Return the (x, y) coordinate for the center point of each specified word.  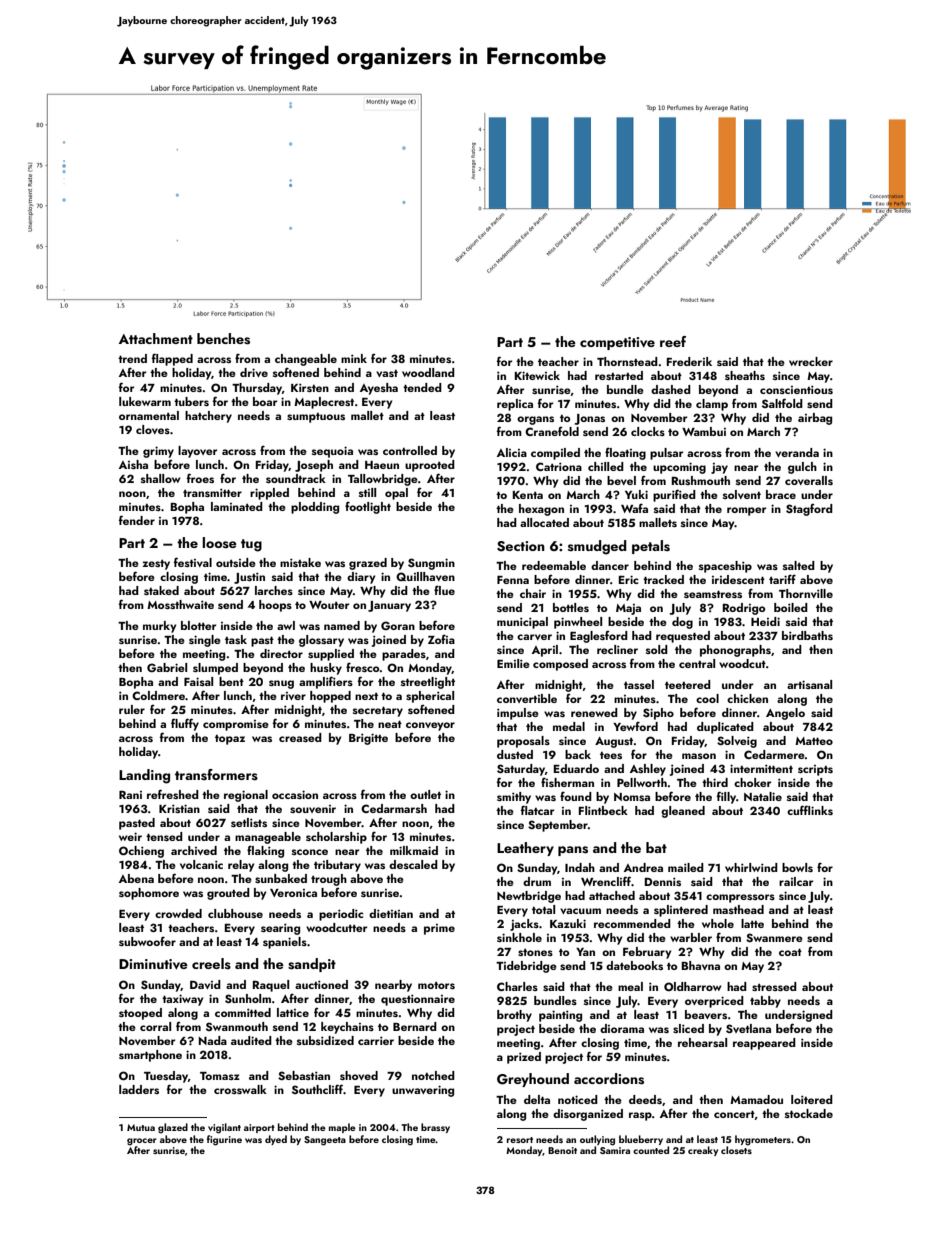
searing (280, 929)
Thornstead (627, 361)
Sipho (658, 714)
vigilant (224, 1128)
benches (223, 339)
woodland (428, 372)
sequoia (332, 452)
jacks (524, 925)
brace (781, 494)
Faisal (198, 681)
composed (560, 665)
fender (137, 520)
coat (790, 952)
